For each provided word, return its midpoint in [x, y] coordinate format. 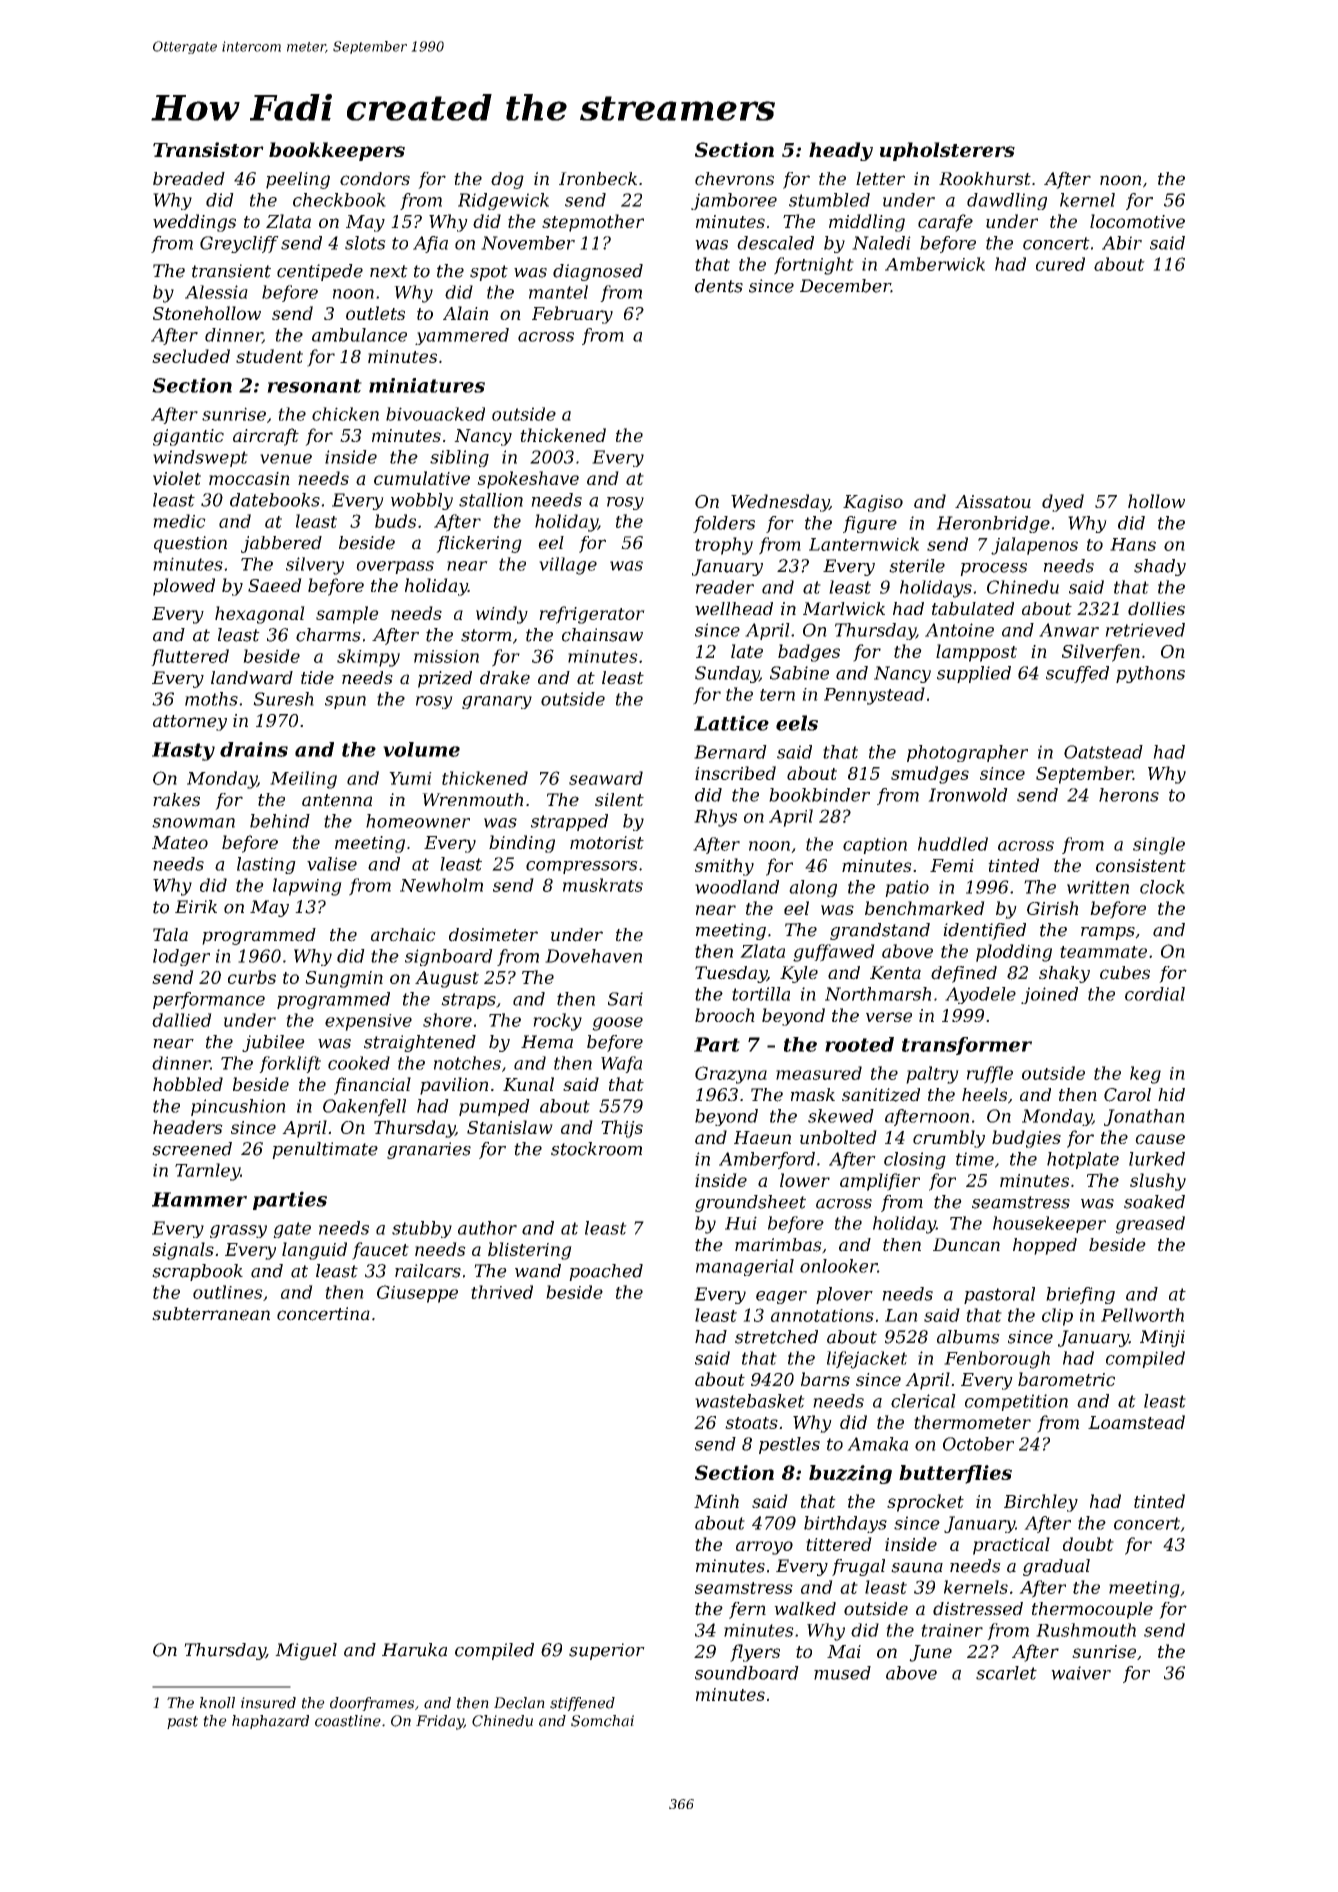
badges [809, 653]
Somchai [602, 1721]
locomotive [1137, 221]
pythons [1150, 674]
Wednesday [780, 503]
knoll [217, 1703]
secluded [191, 356]
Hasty [183, 751]
